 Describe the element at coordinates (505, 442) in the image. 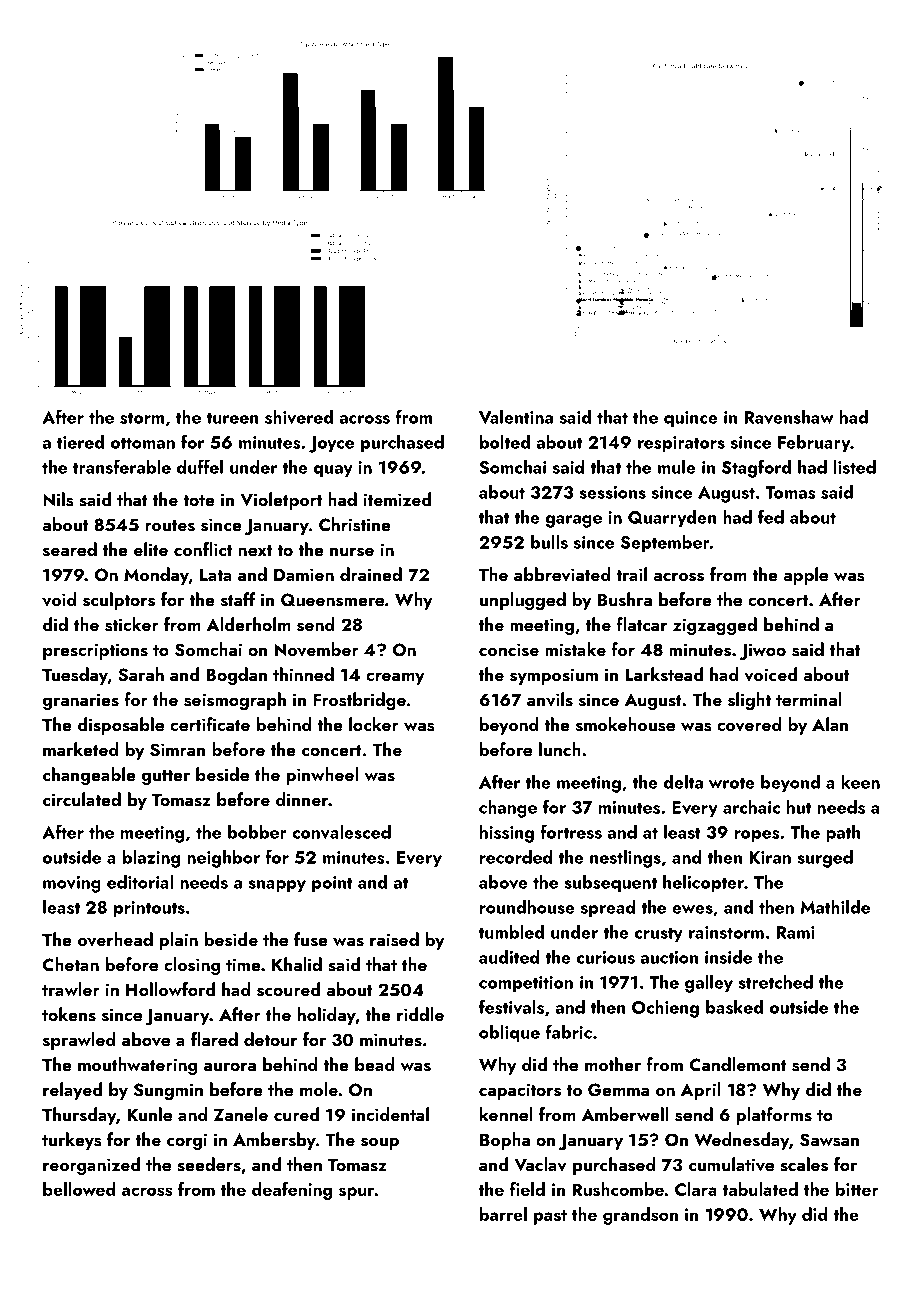

I see `bolted` at that location.
